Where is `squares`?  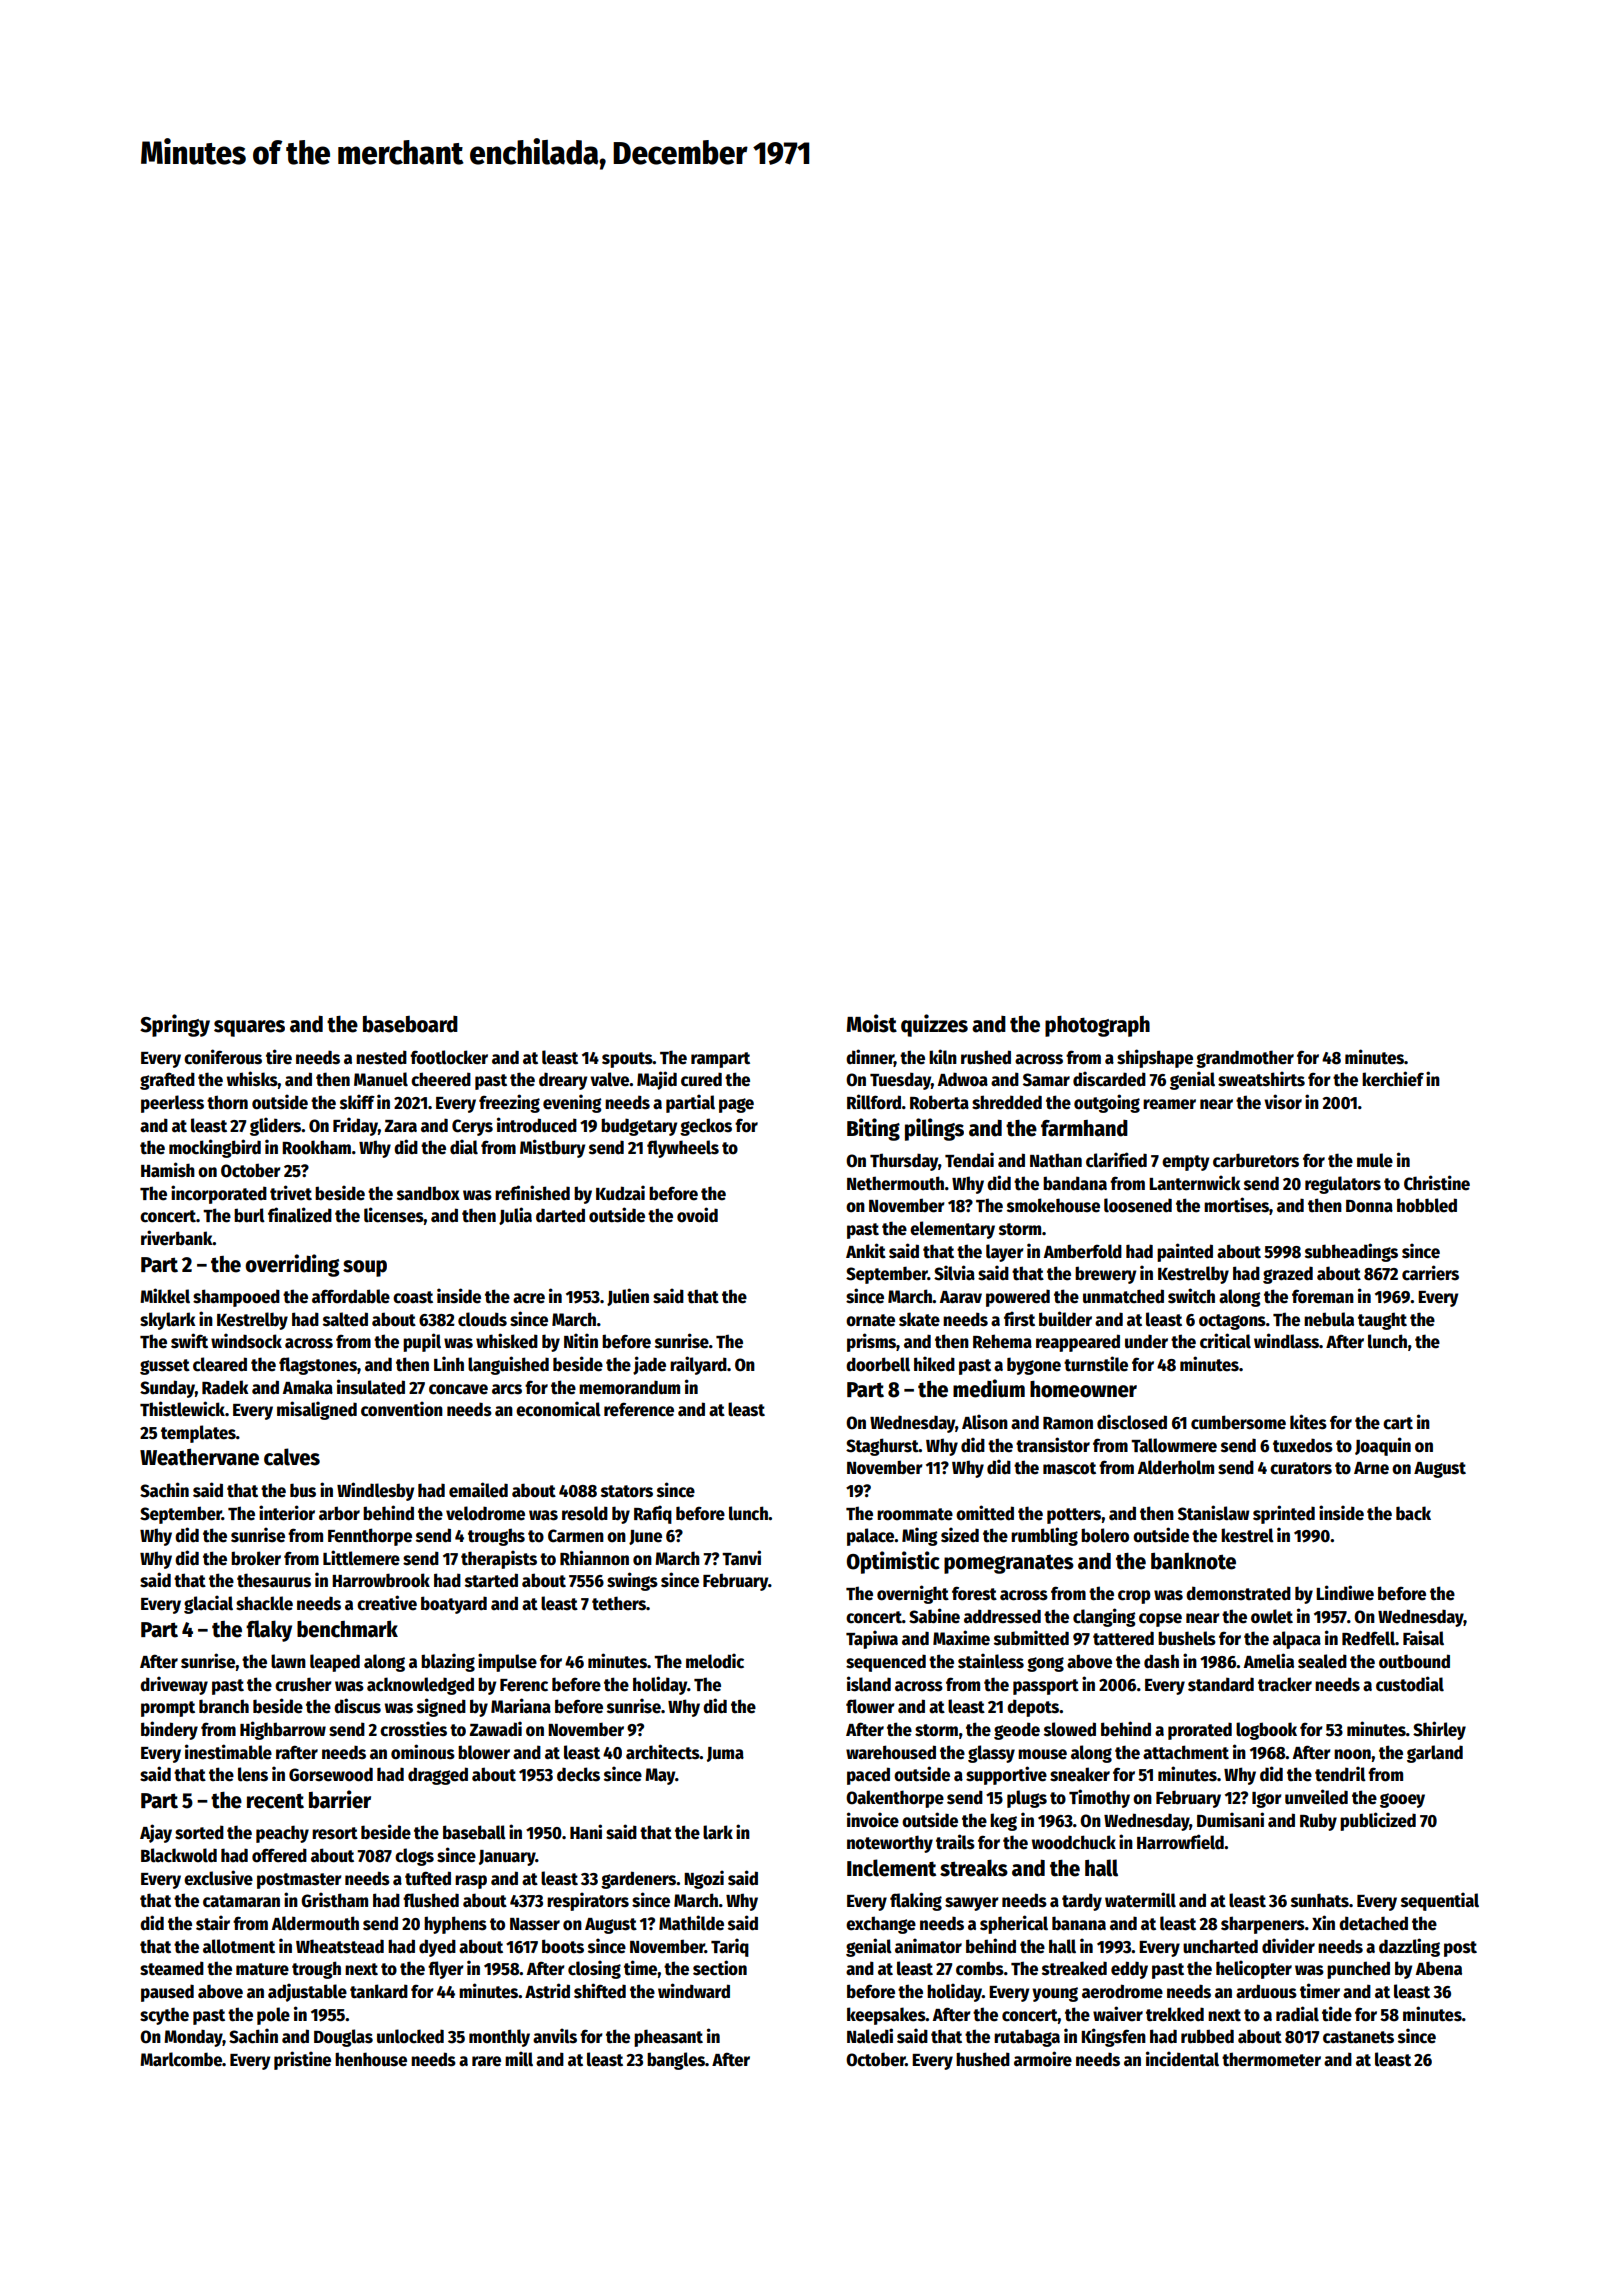
squares is located at coordinates (249, 1028).
